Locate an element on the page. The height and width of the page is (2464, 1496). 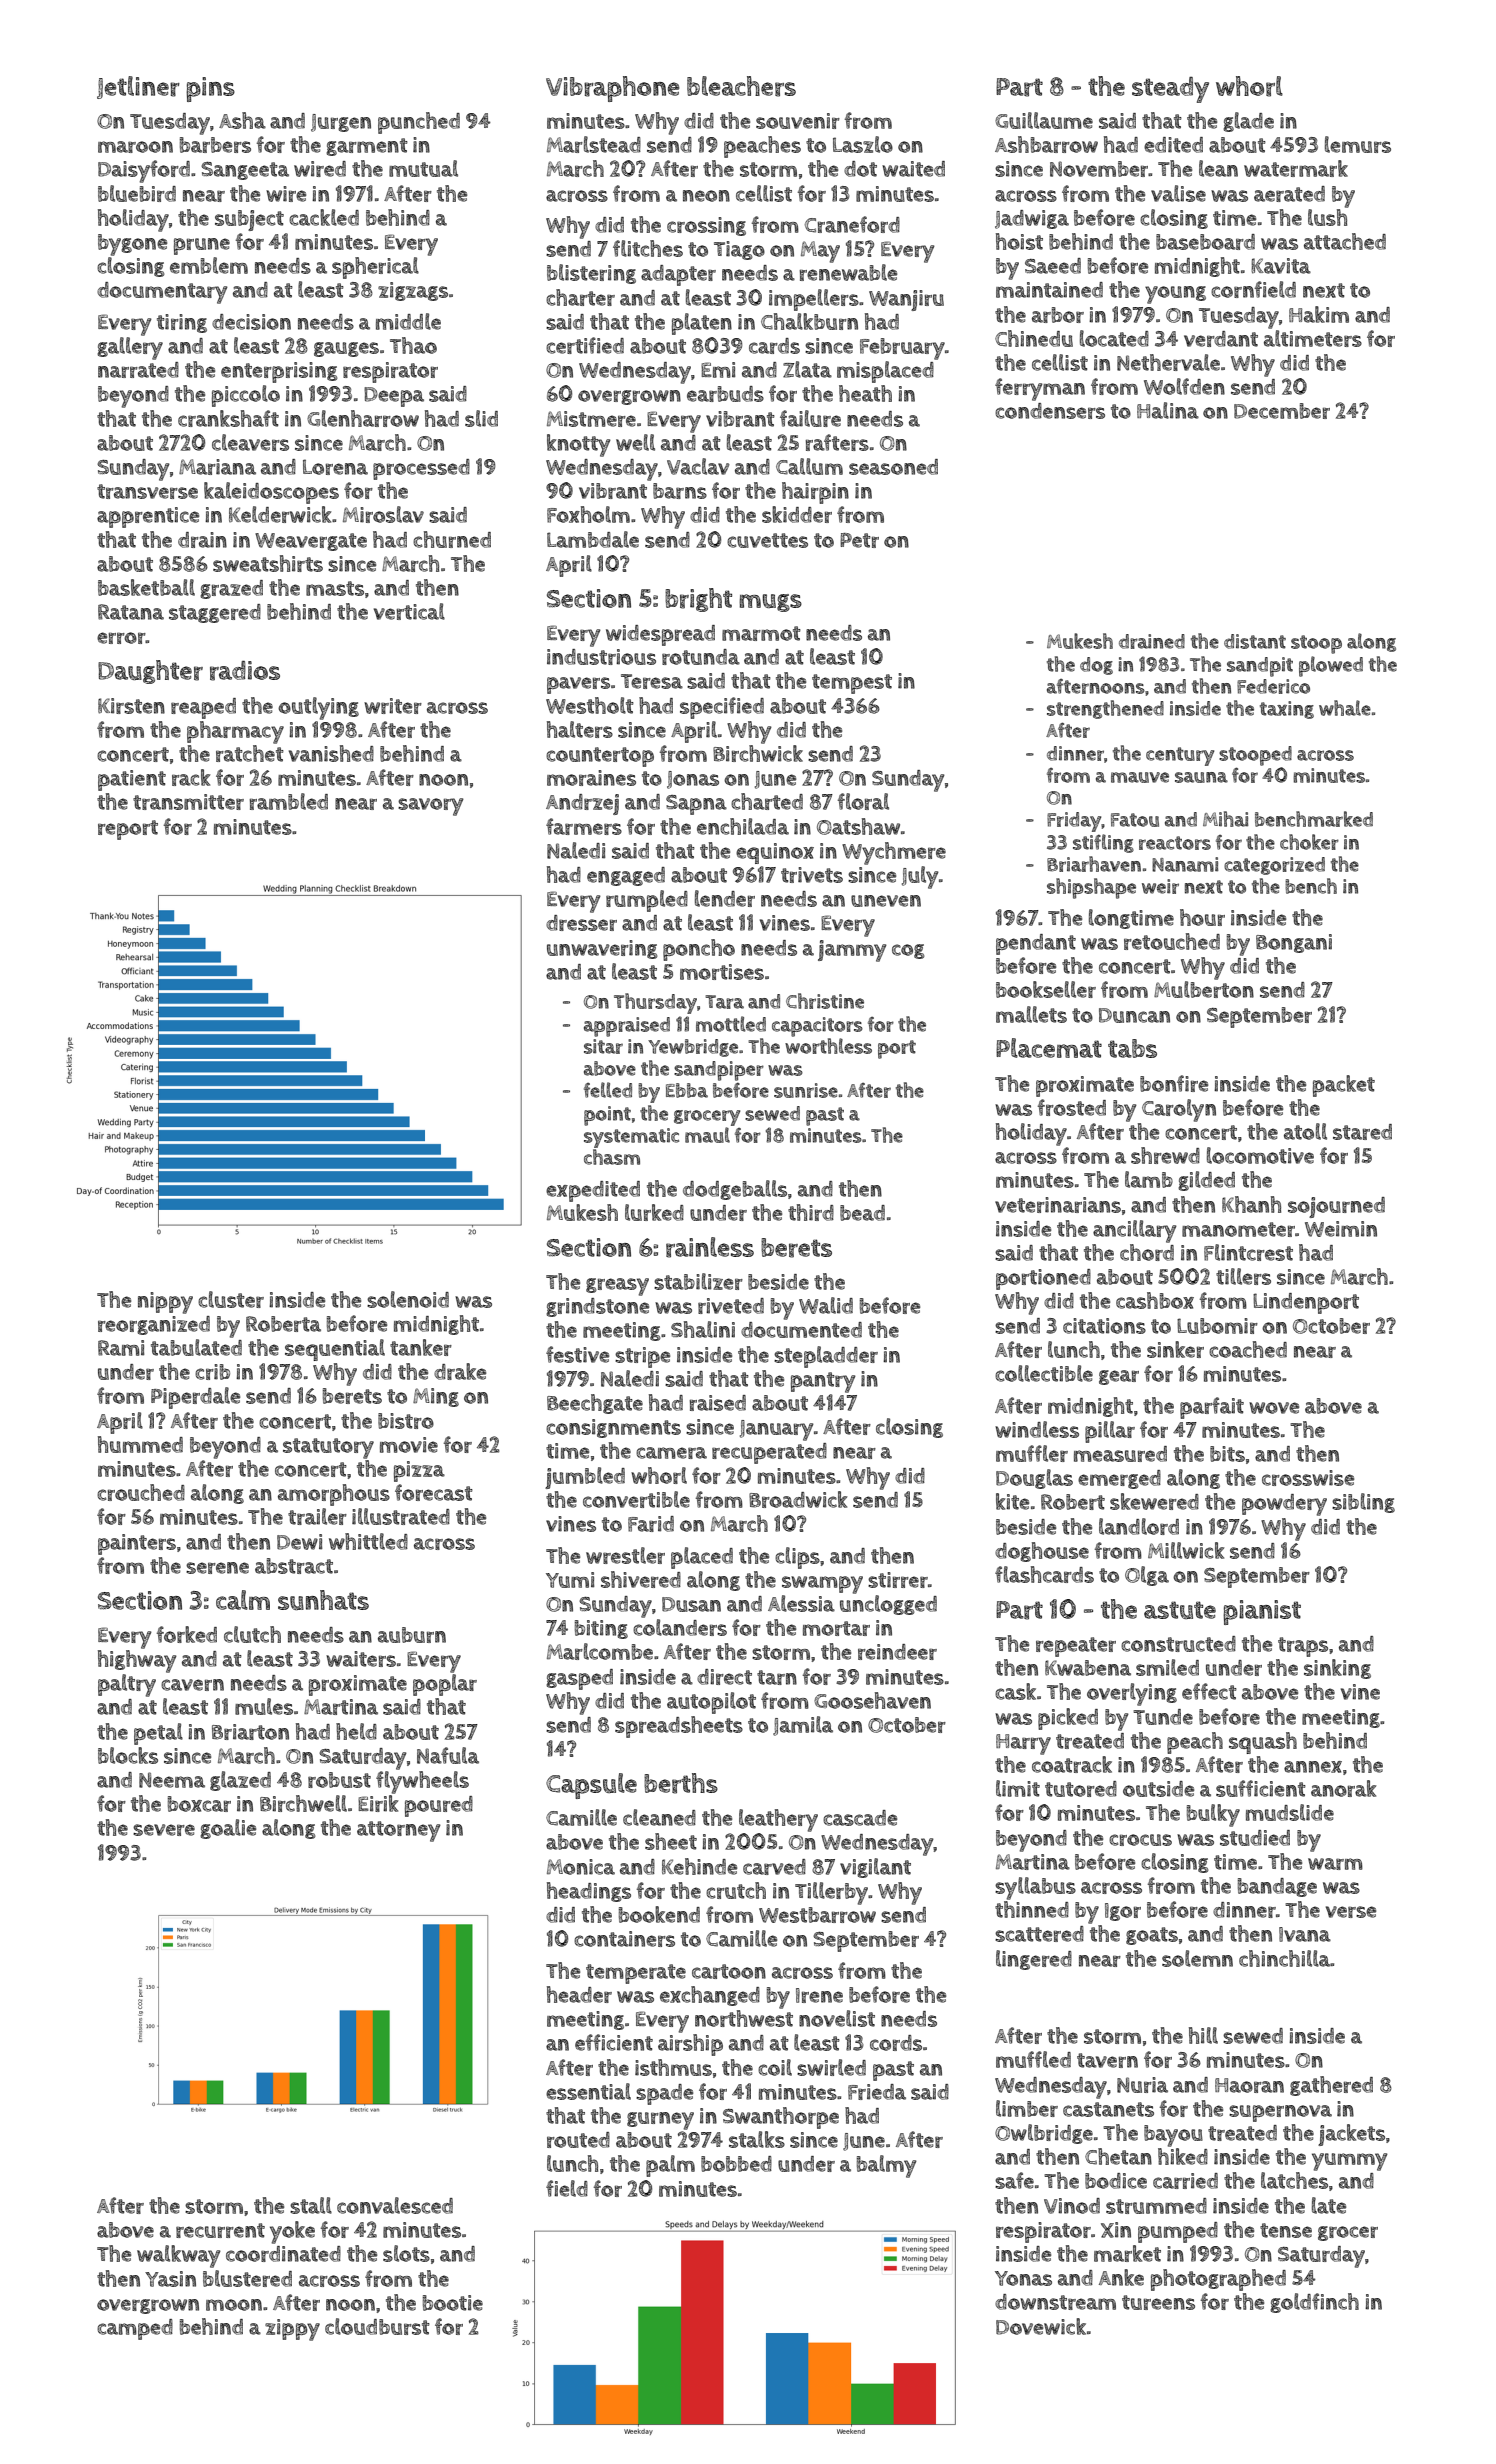
rambled is located at coordinates (289, 801).
